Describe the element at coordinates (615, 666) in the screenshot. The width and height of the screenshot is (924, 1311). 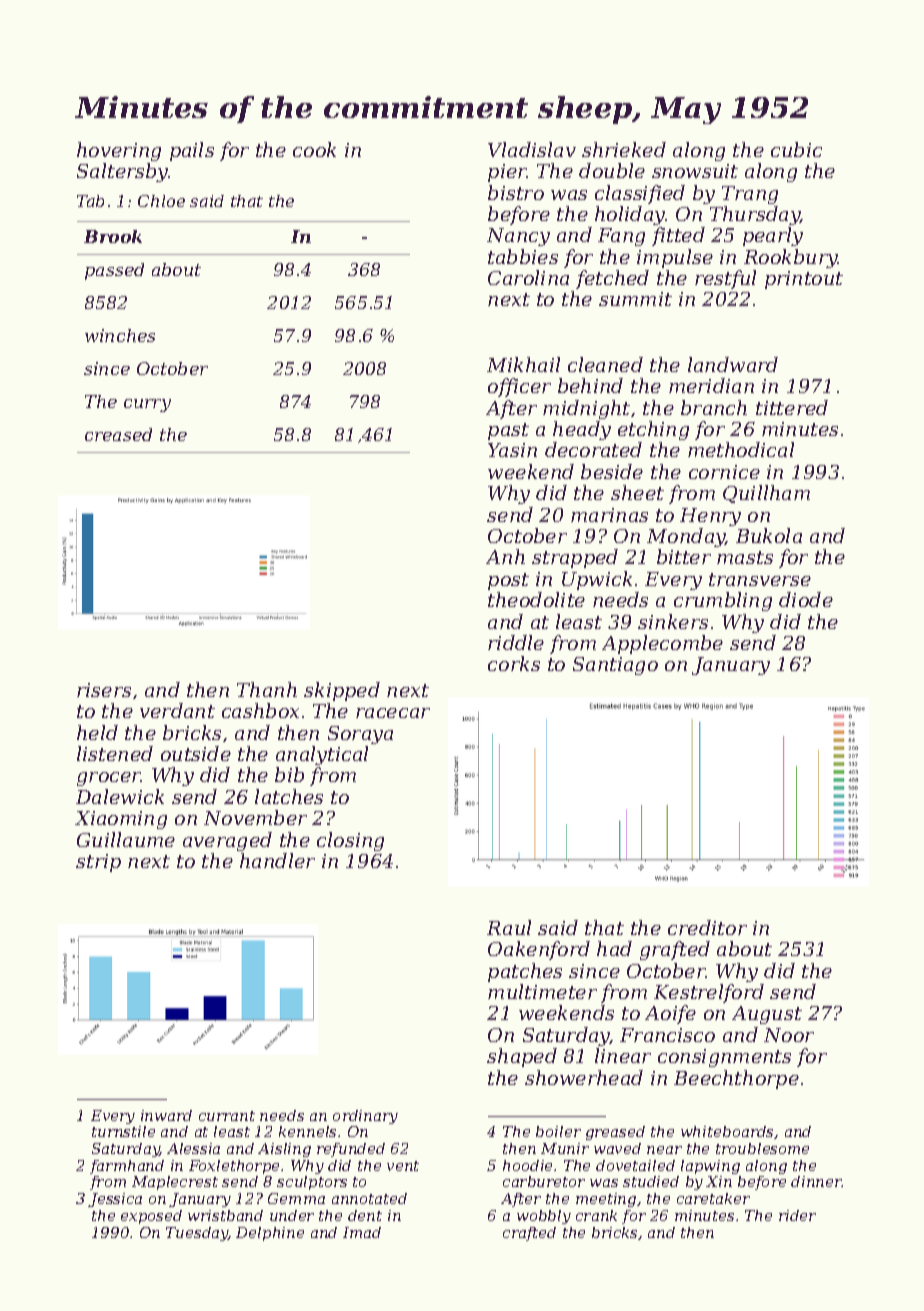
I see `Santiago` at that location.
